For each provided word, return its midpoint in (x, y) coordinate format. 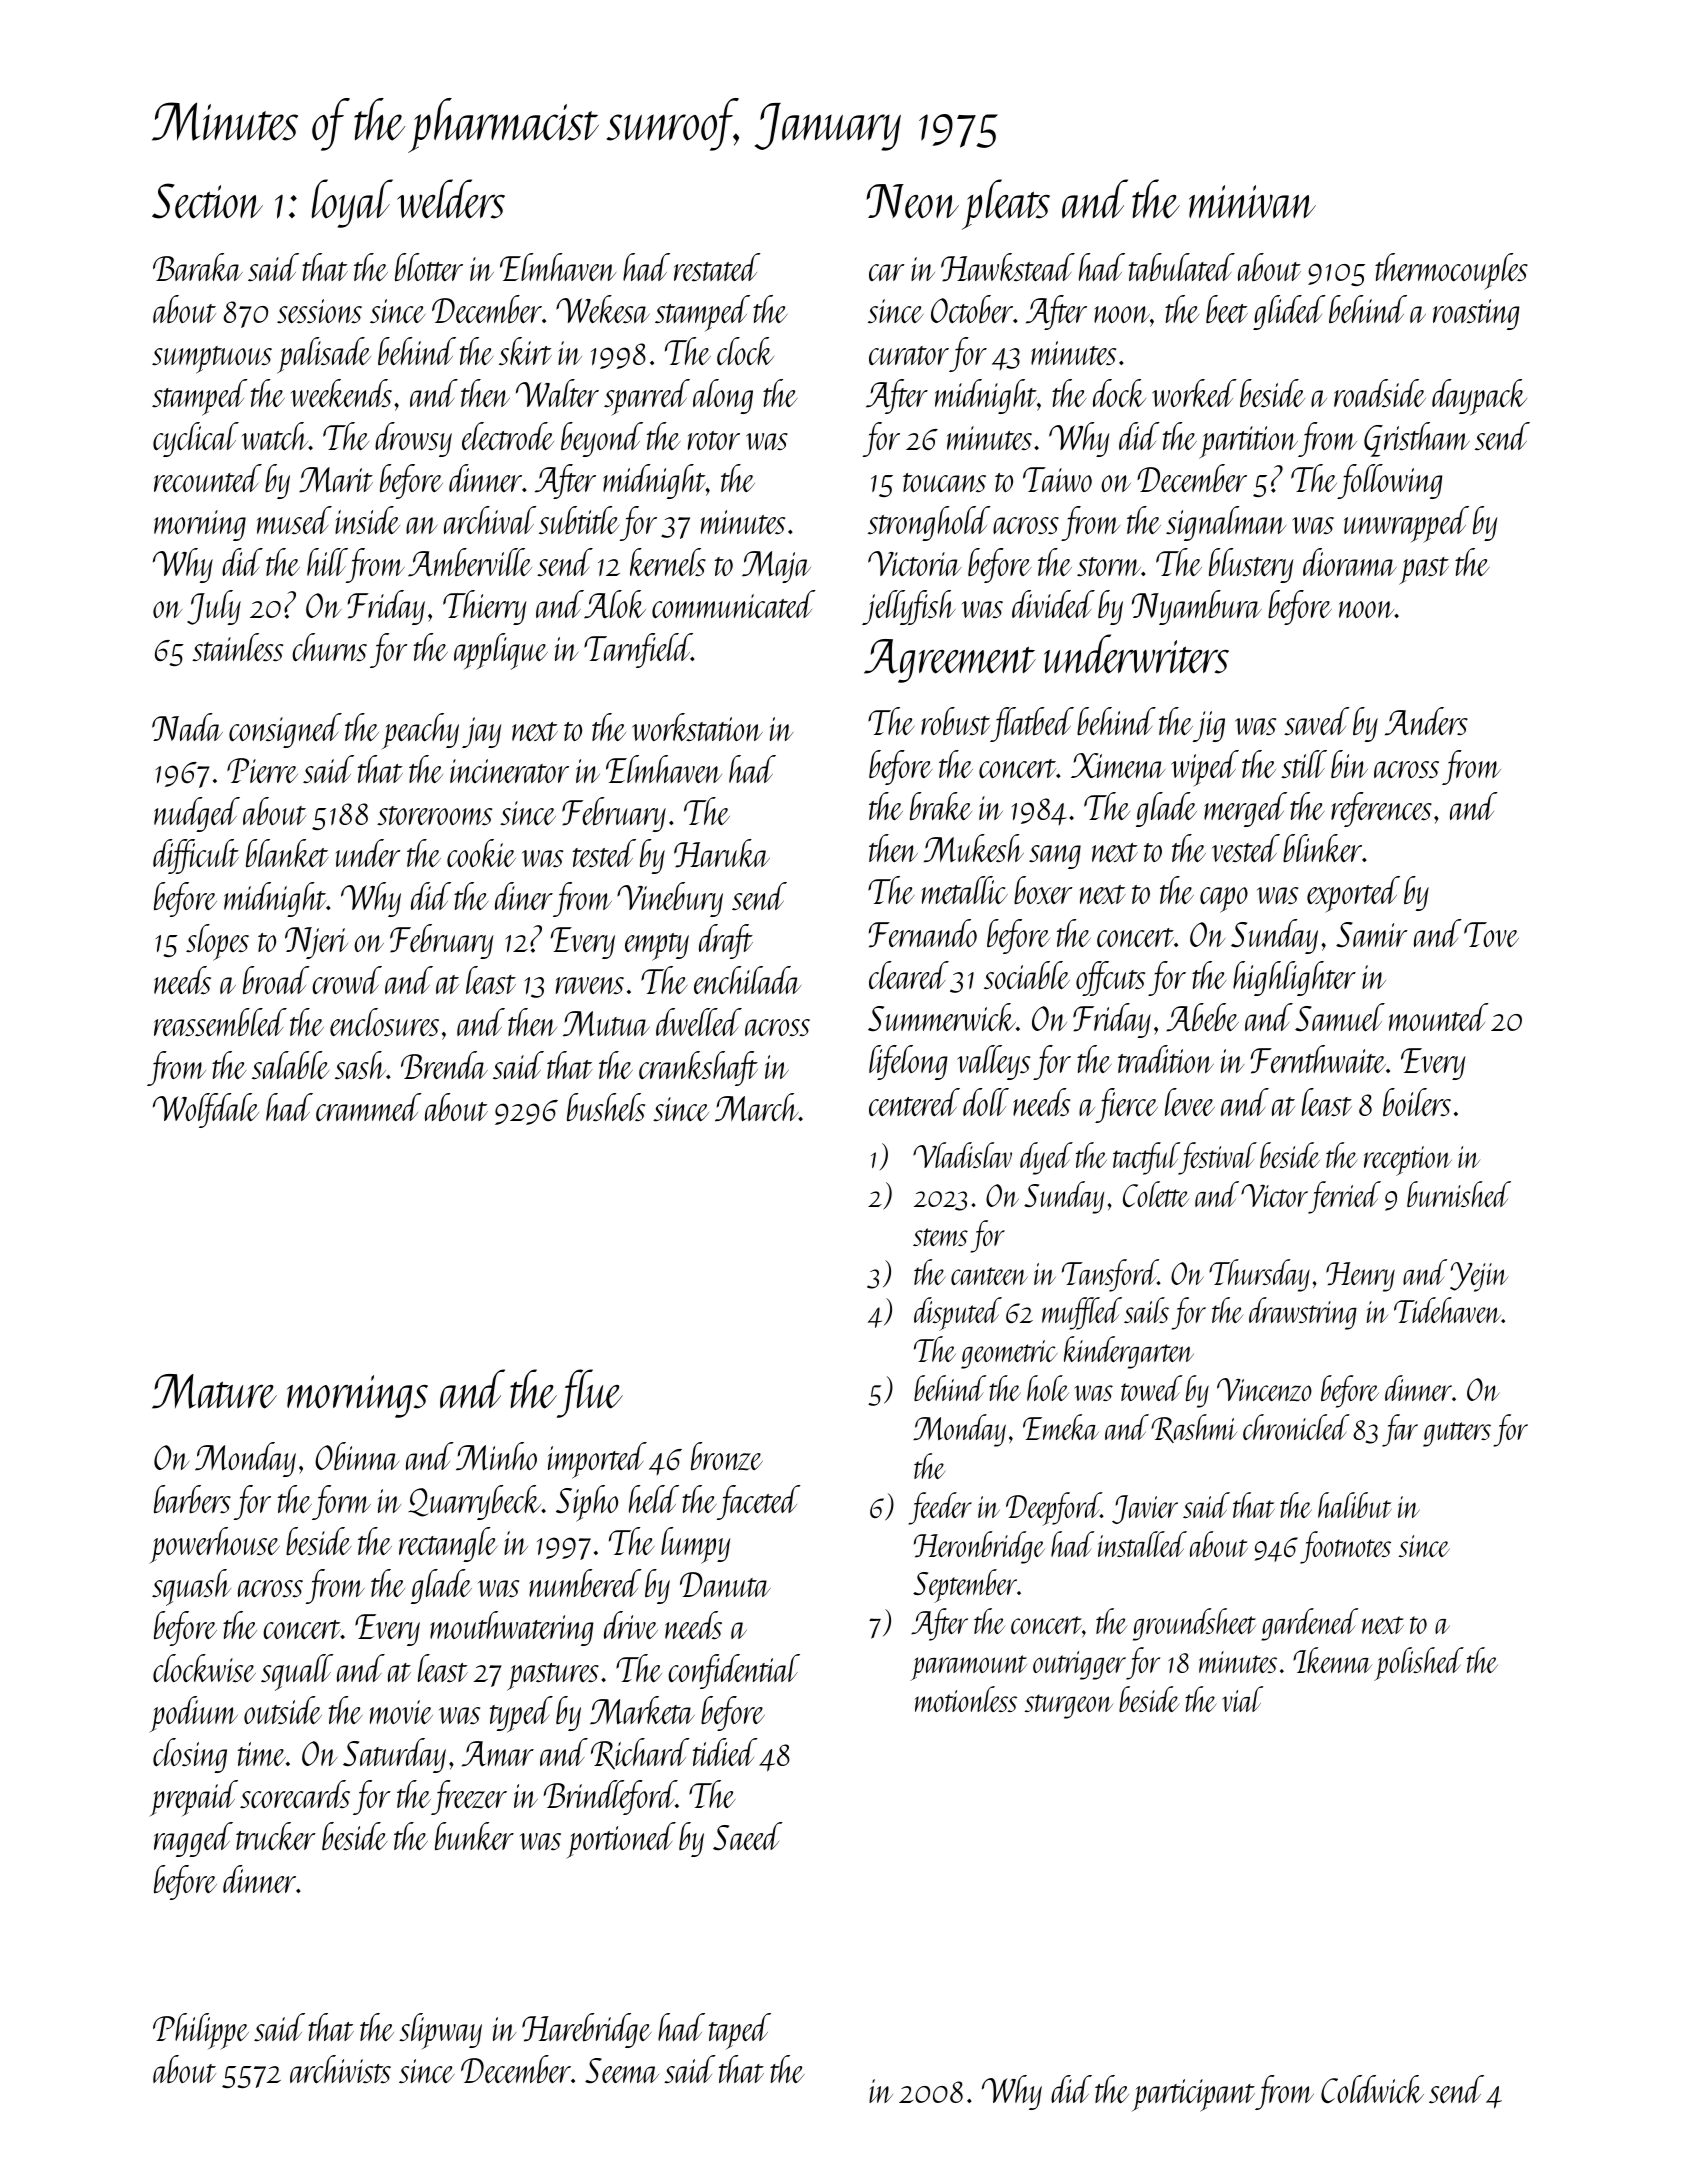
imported (597, 1460)
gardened (1309, 1624)
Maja (776, 567)
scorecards (295, 1794)
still (1304, 764)
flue (590, 1393)
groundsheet (1194, 1624)
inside (367, 520)
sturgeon (1069, 1706)
